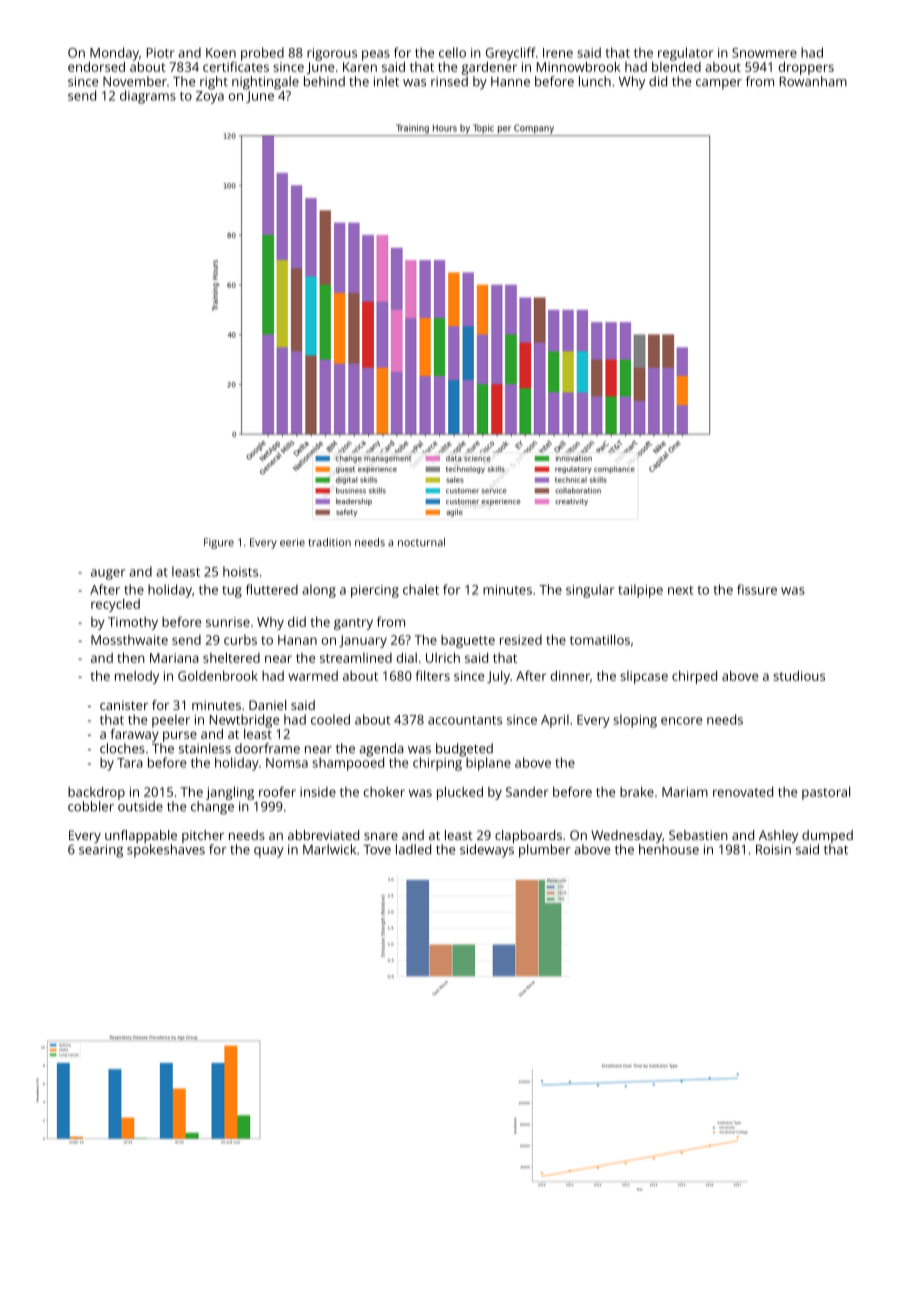  Describe the element at coordinates (210, 97) in the screenshot. I see `Zoya` at that location.
